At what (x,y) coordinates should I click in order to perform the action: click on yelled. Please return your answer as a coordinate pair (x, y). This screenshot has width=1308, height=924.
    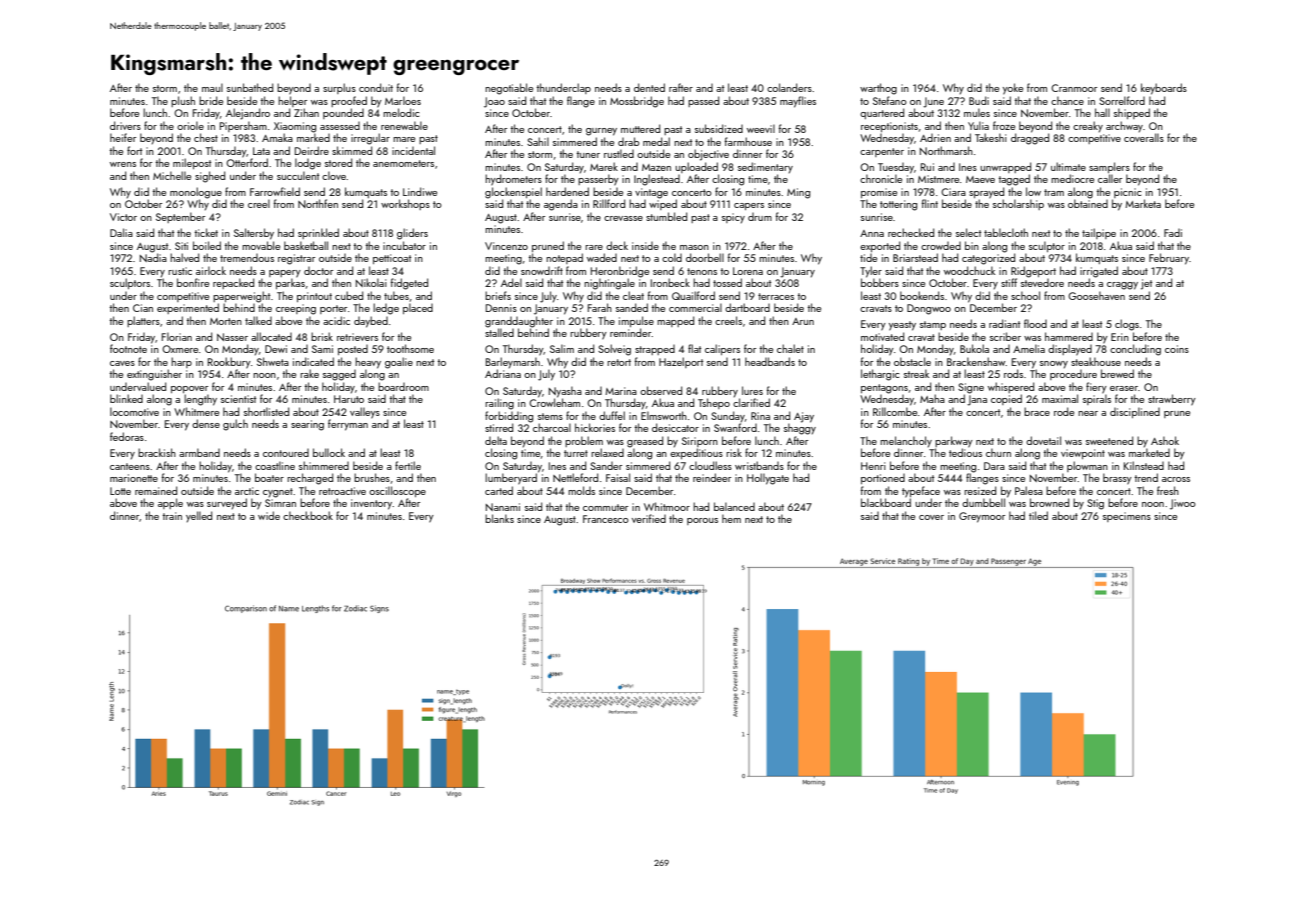
    Looking at the image, I should click on (199, 516).
